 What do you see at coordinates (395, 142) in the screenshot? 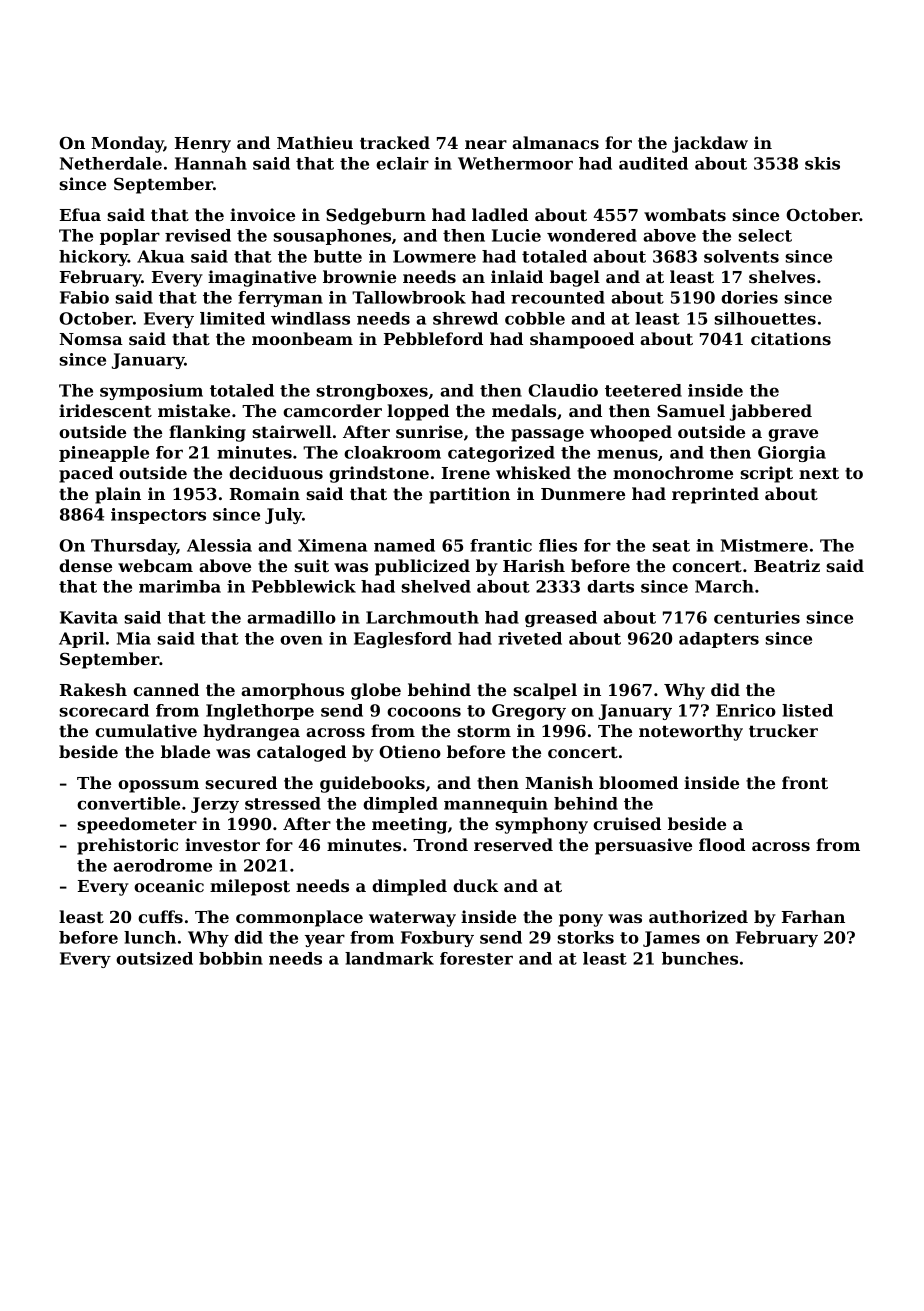
I see `tracked` at bounding box center [395, 142].
